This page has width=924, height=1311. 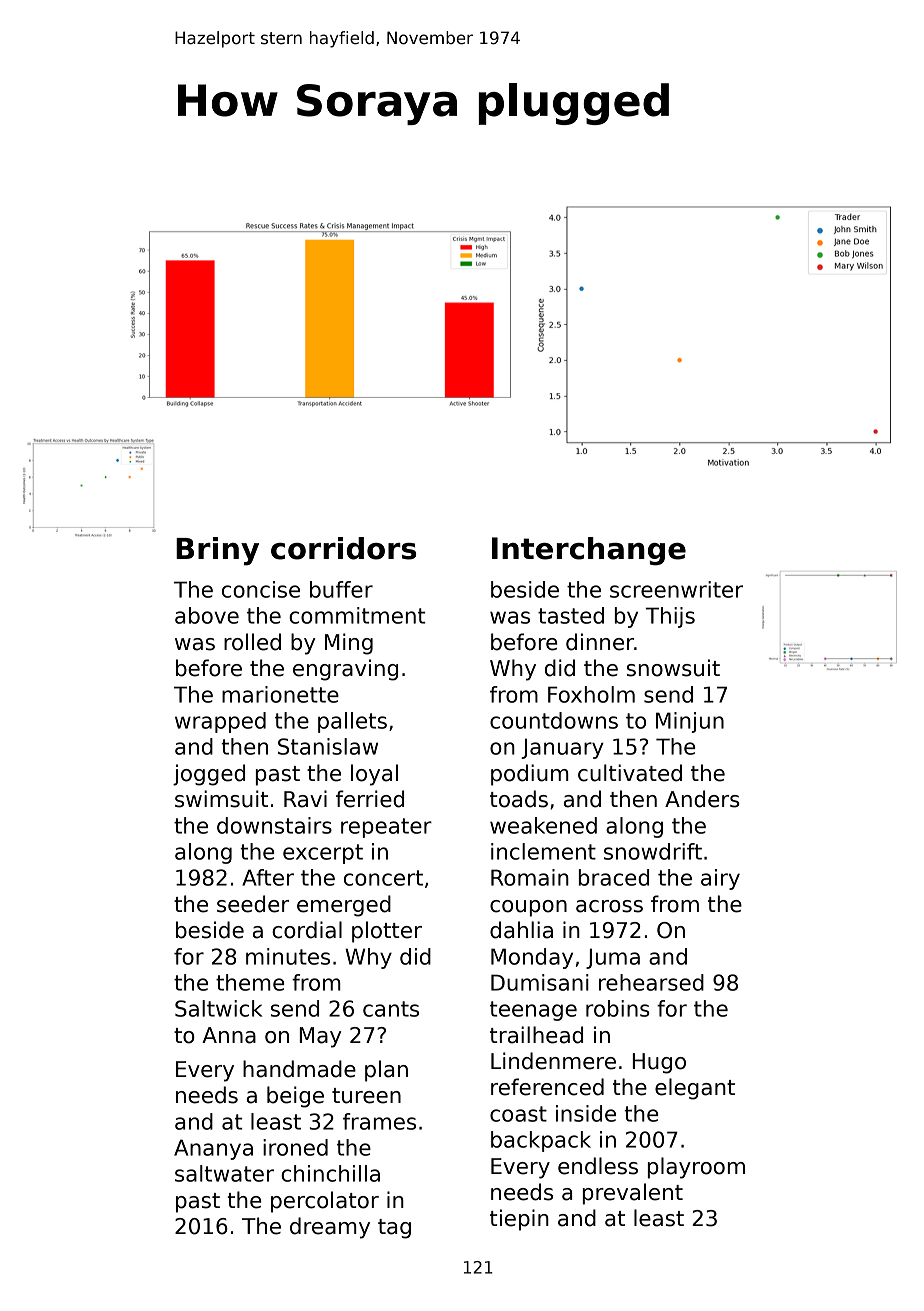 What do you see at coordinates (633, 1194) in the page?
I see `prevalent` at bounding box center [633, 1194].
